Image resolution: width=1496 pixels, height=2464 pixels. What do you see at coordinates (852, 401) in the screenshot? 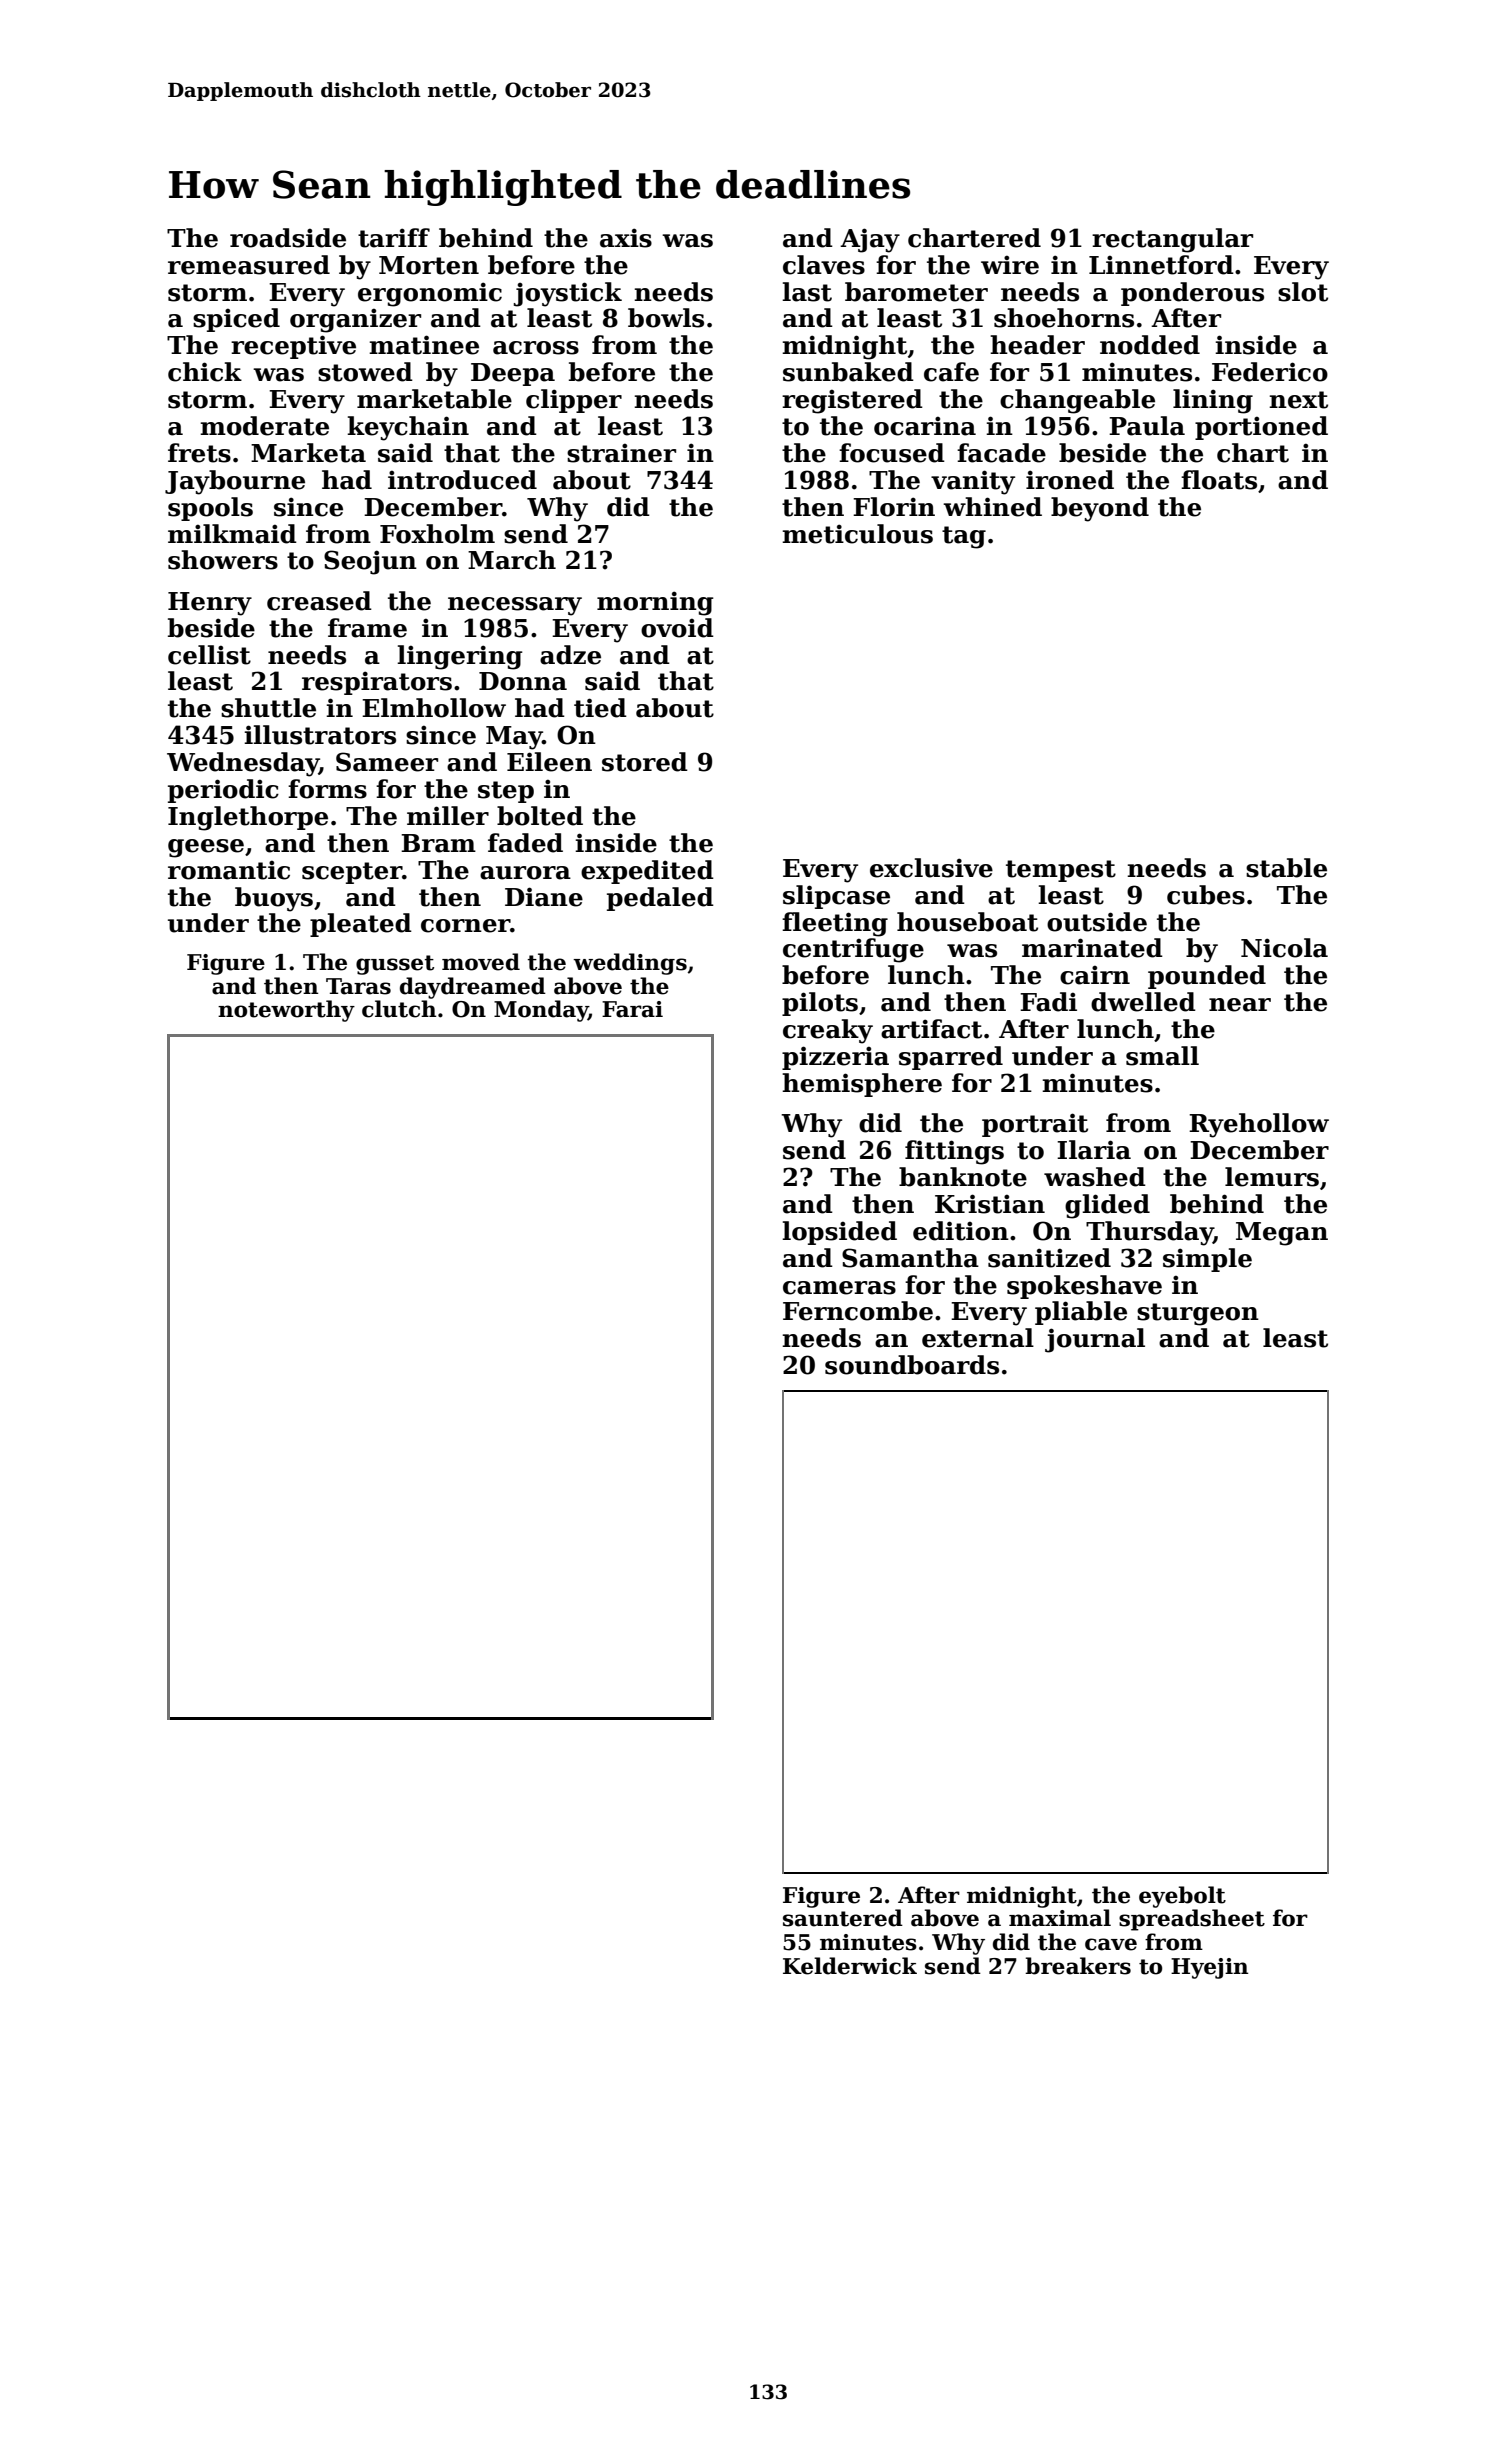
I see `registered` at bounding box center [852, 401].
